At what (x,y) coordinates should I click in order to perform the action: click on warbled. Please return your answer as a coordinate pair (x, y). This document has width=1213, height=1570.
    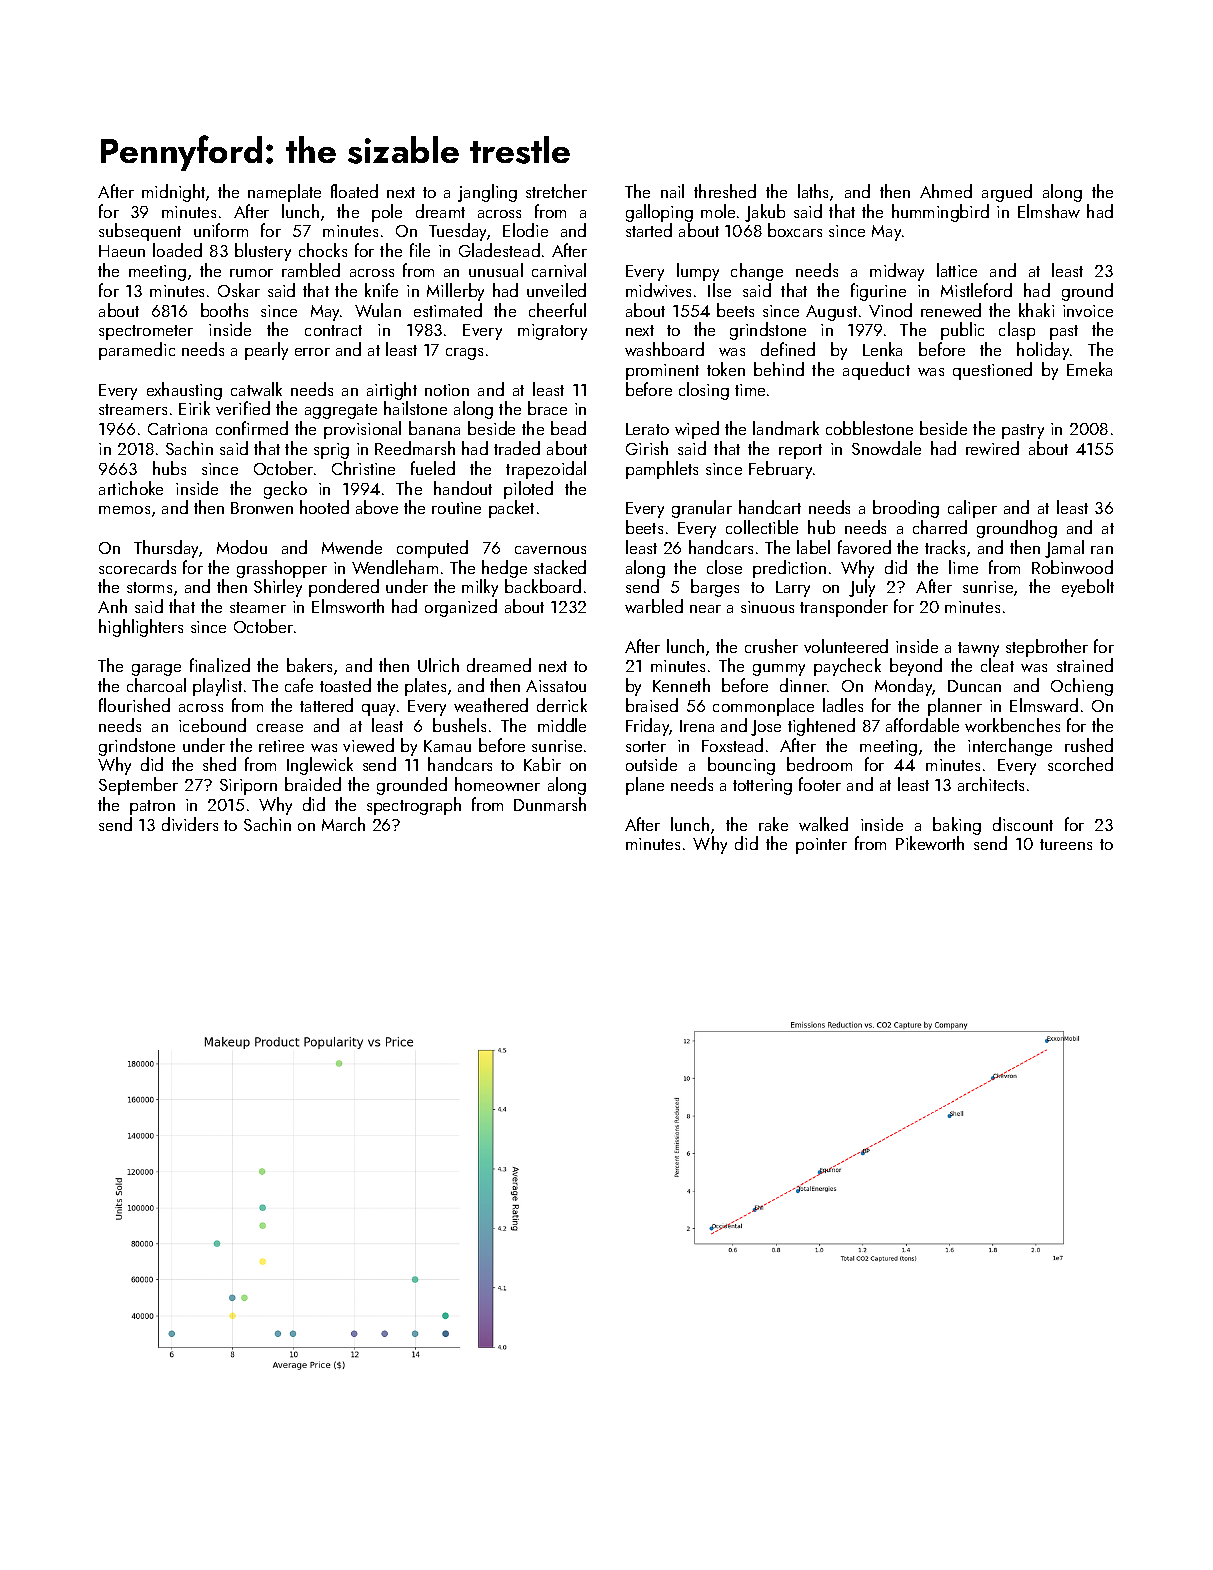
    Looking at the image, I should click on (654, 606).
